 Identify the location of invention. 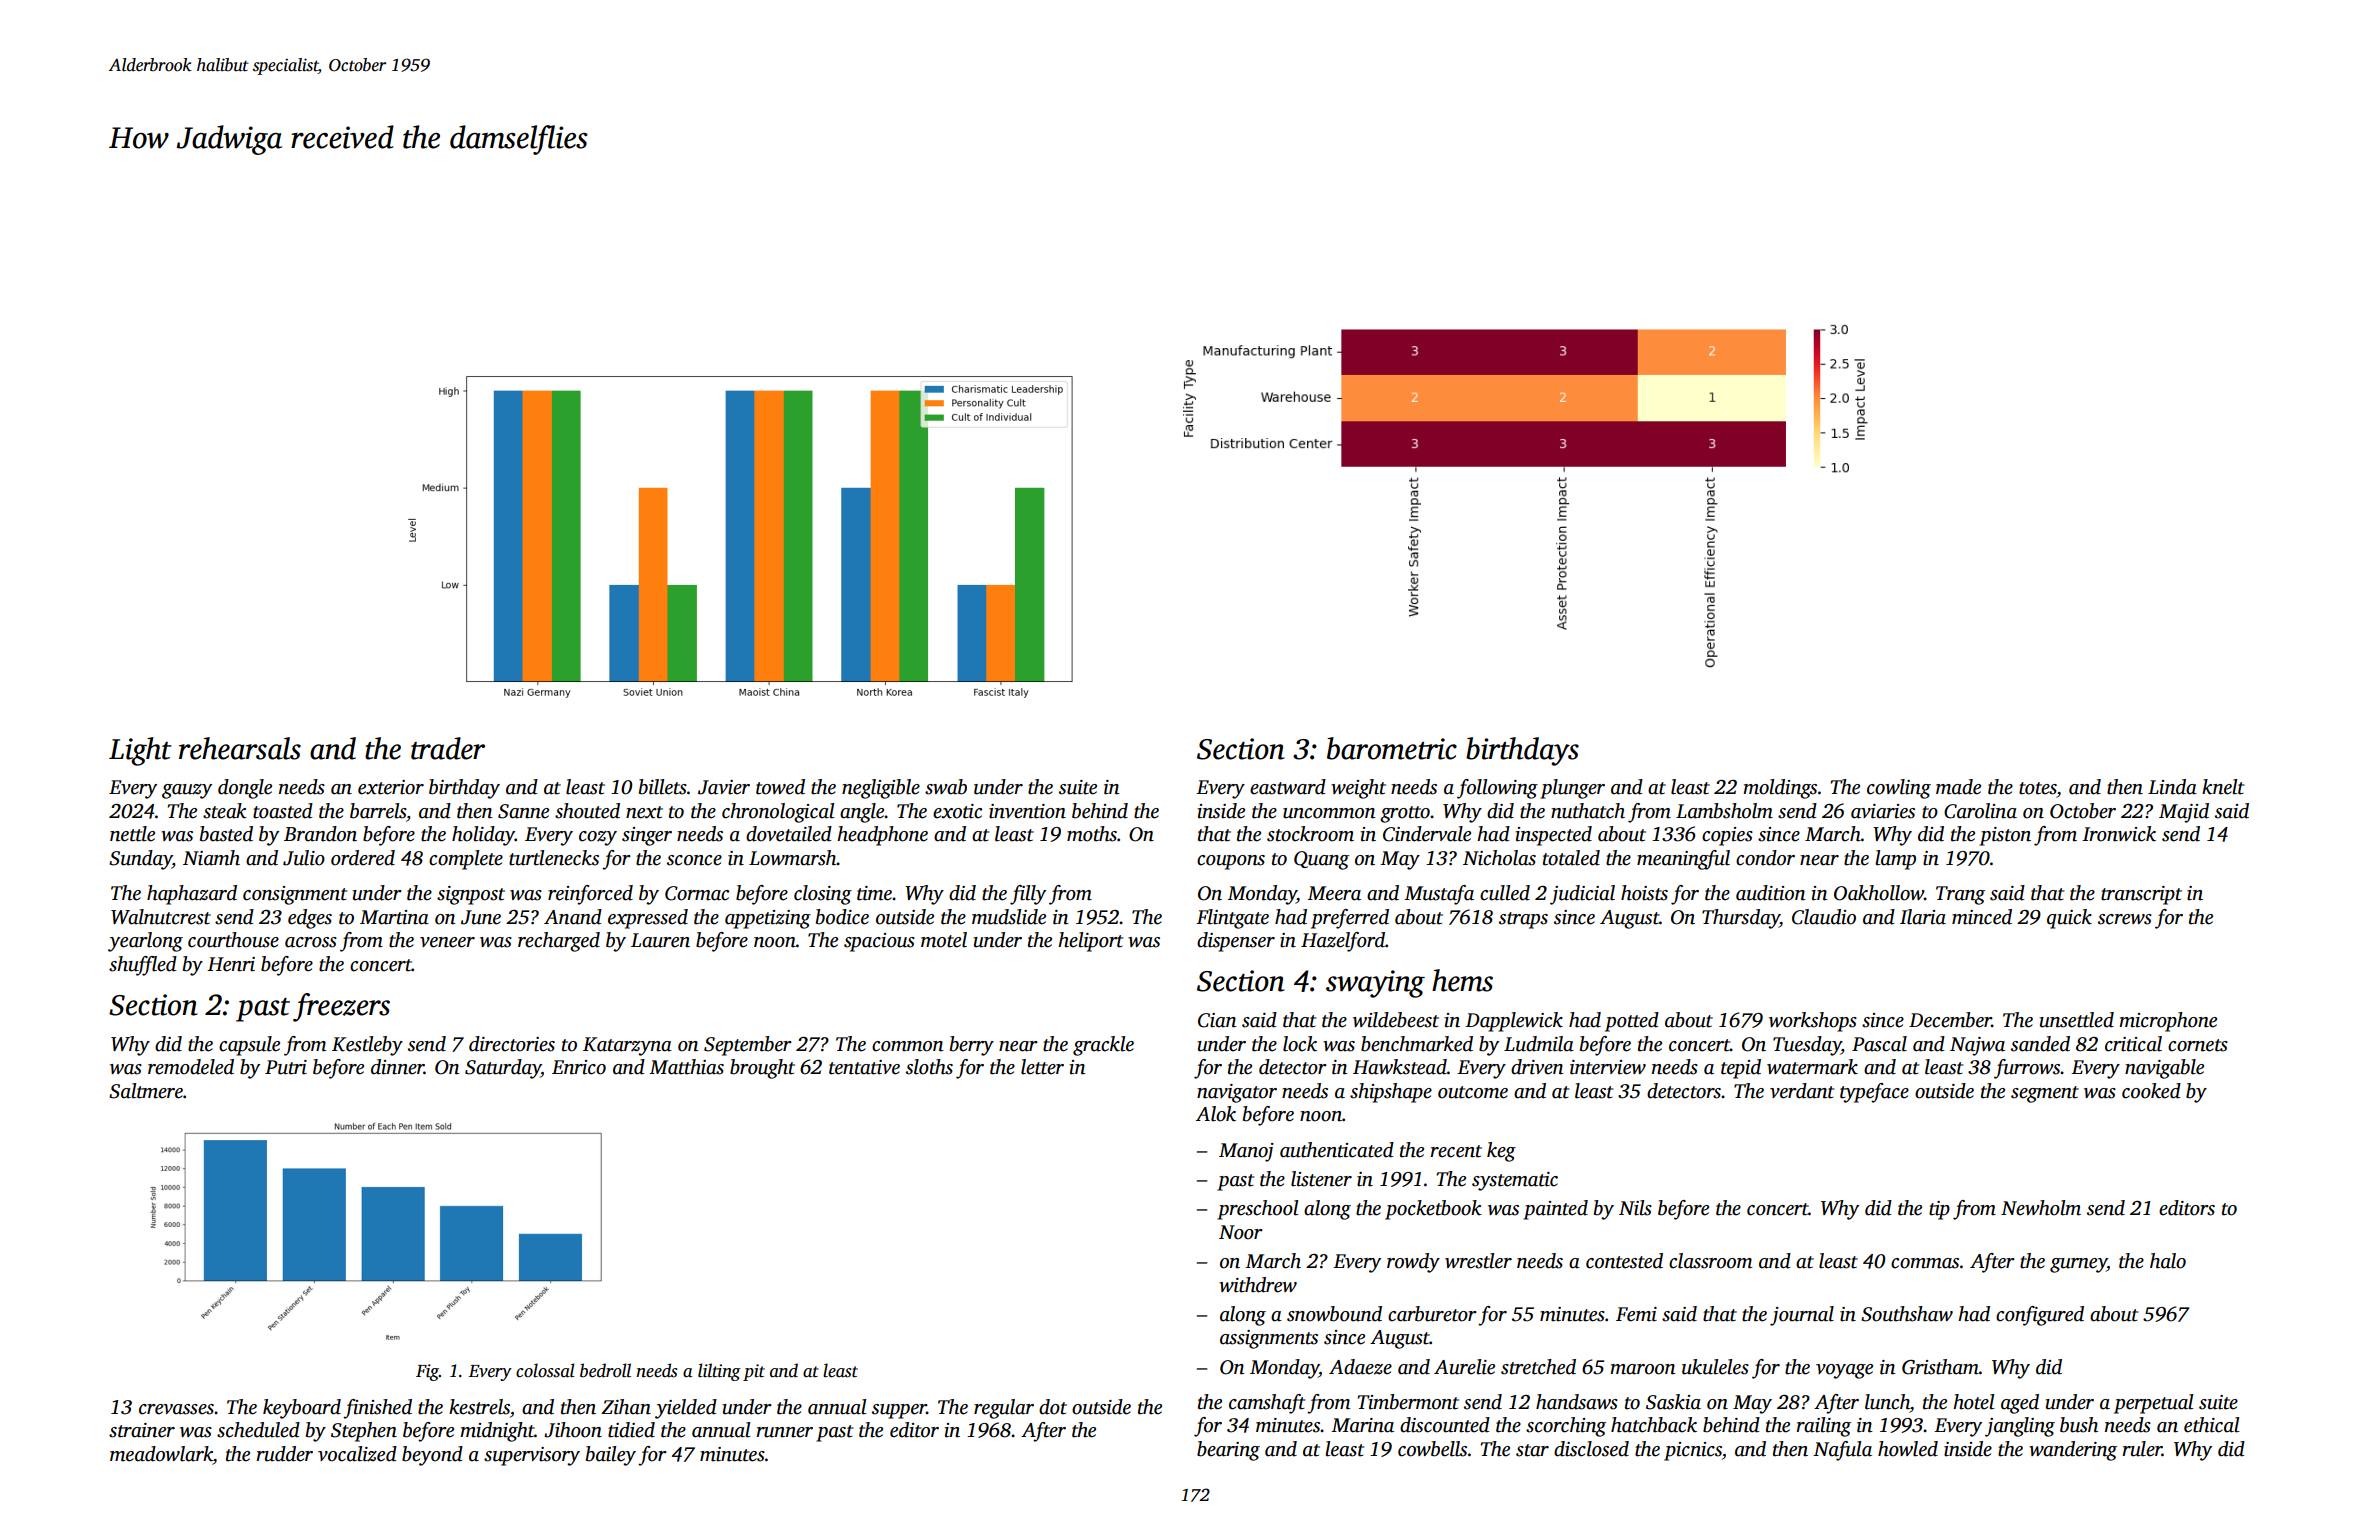
(1027, 811).
